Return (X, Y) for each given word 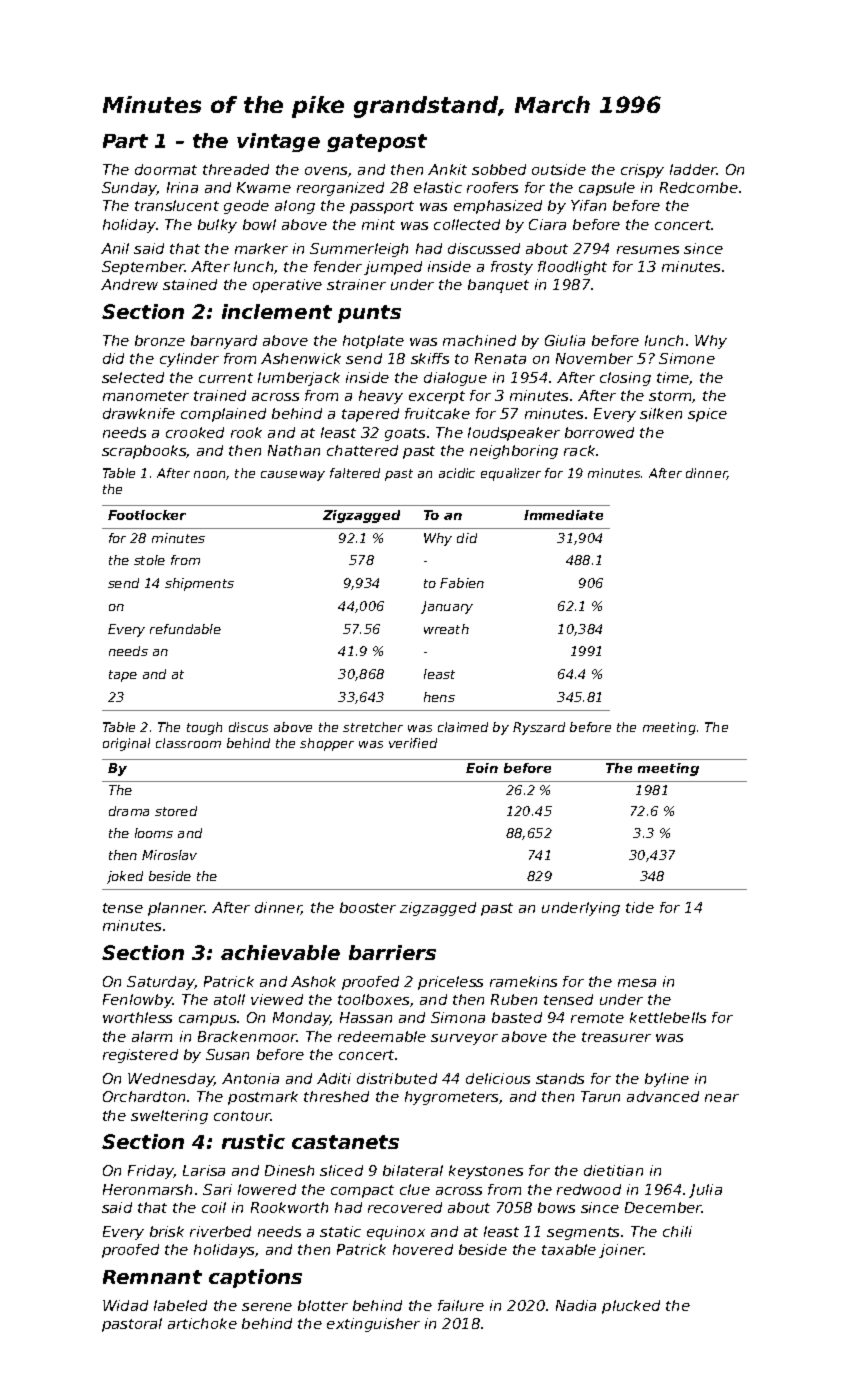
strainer (356, 284)
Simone (687, 358)
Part (125, 141)
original (126, 744)
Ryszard (539, 728)
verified (413, 743)
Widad (125, 1305)
